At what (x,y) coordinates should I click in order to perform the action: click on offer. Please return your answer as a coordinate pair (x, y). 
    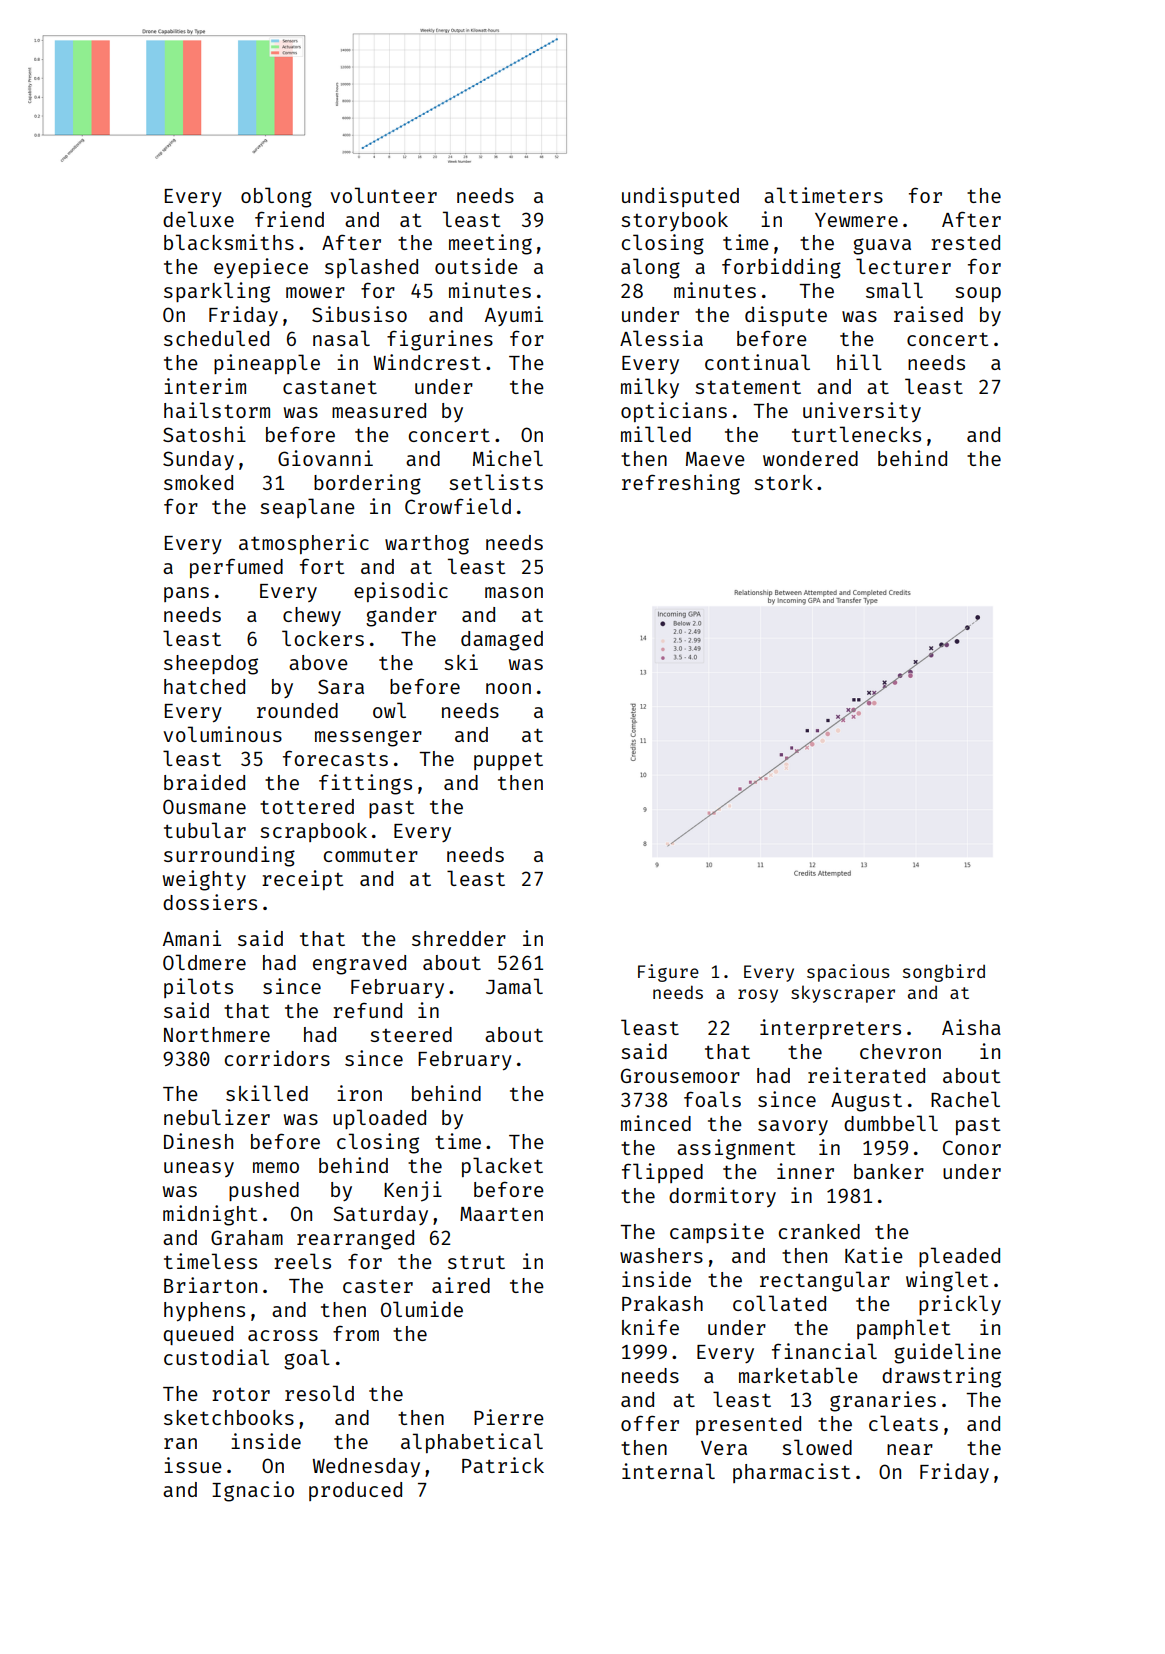
    Looking at the image, I should click on (650, 1423).
